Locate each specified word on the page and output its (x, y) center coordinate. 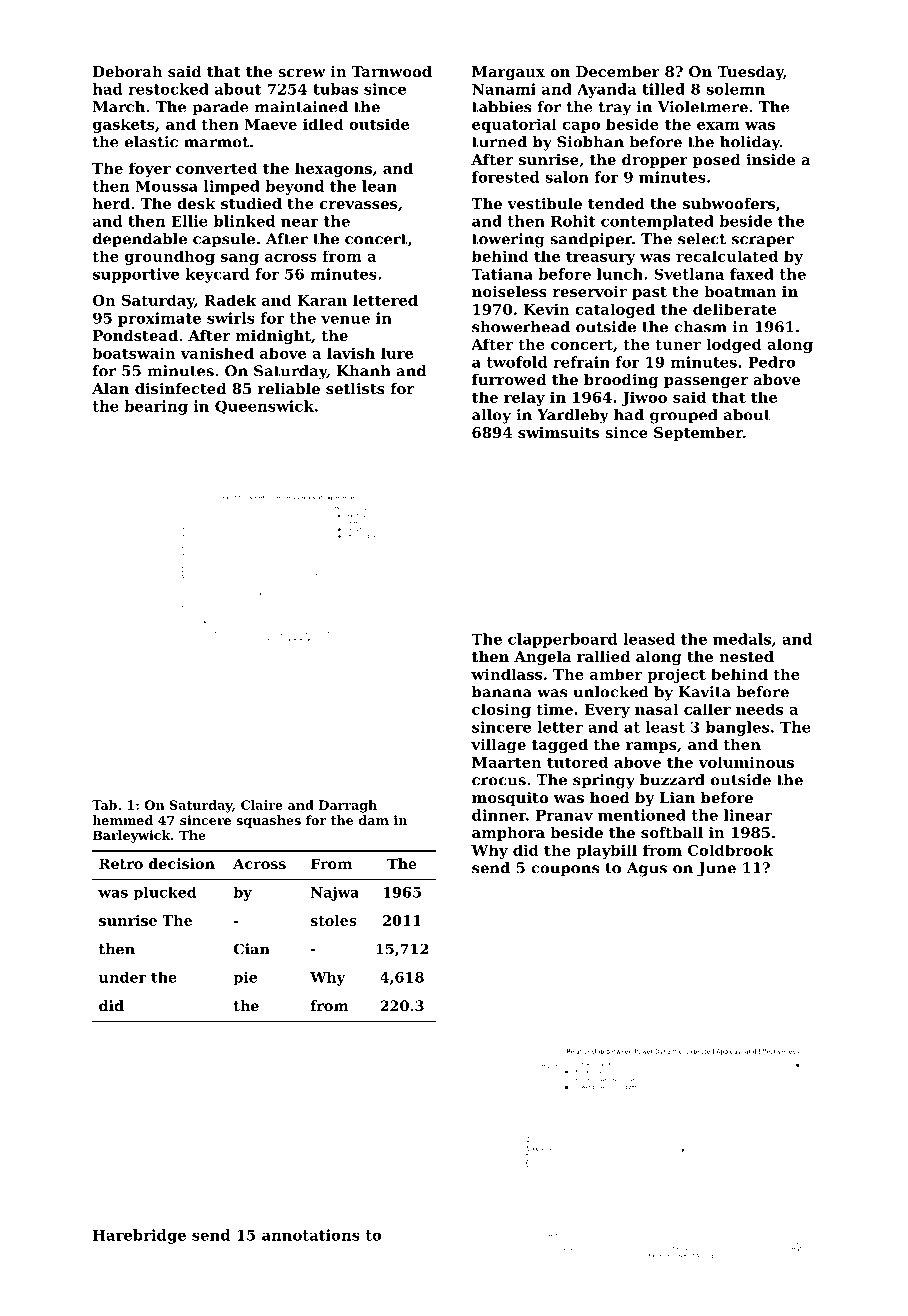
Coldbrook (730, 850)
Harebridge (139, 1236)
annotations (311, 1235)
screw (302, 73)
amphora (508, 834)
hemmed (123, 820)
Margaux (508, 73)
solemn (735, 89)
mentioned (642, 815)
